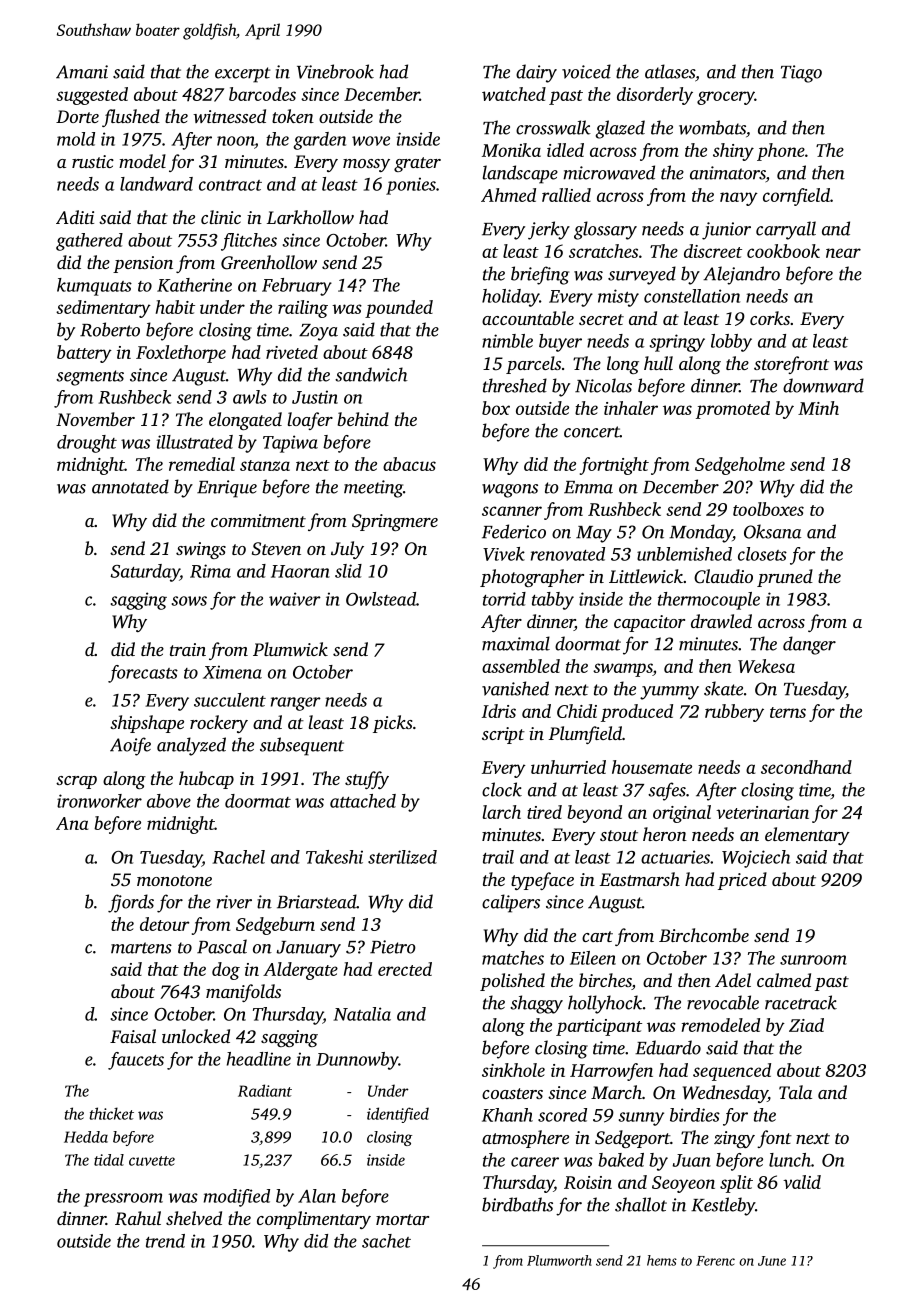  What do you see at coordinates (813, 960) in the screenshot?
I see `sunroom` at bounding box center [813, 960].
